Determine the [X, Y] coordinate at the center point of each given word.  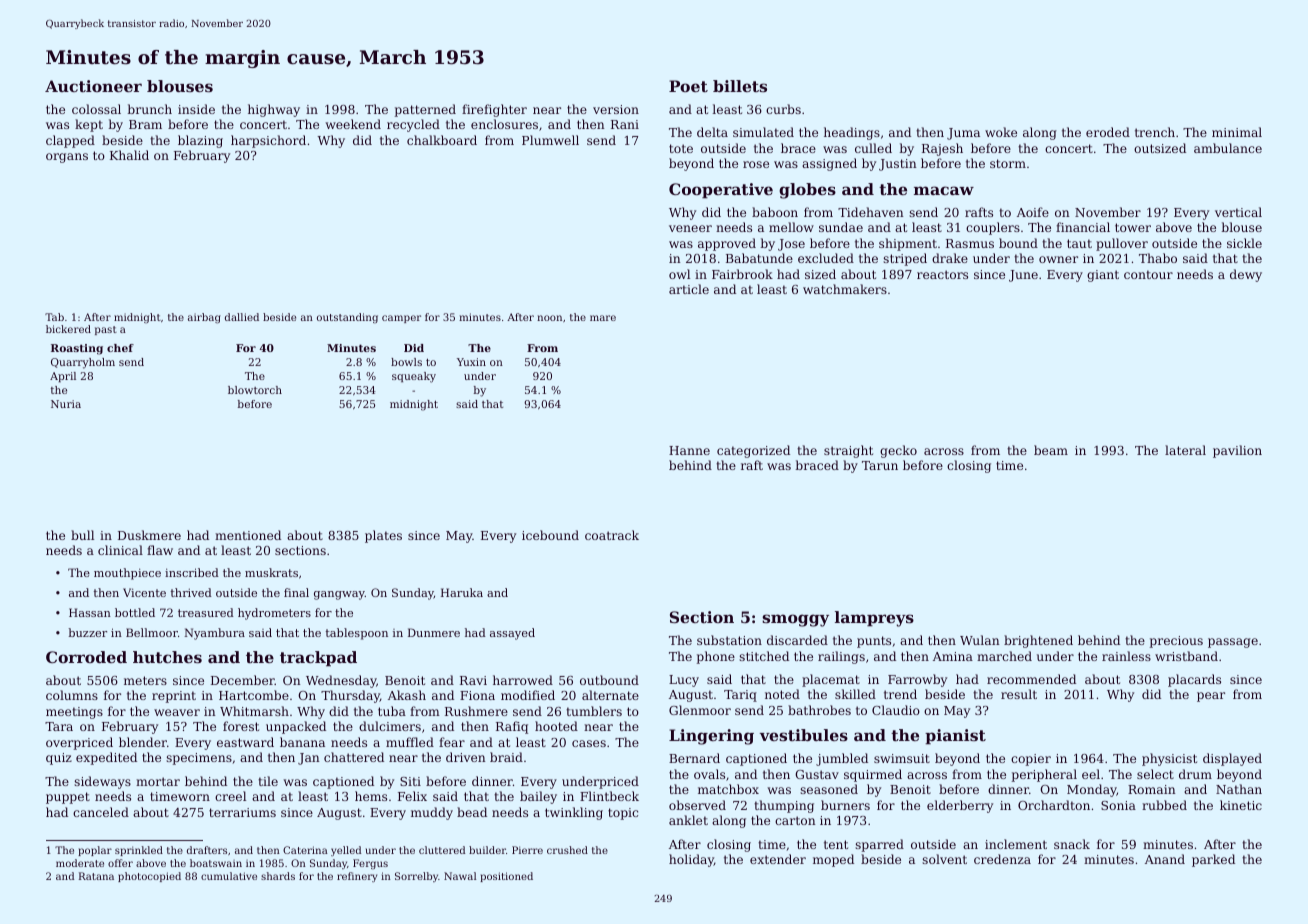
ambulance [1228, 148]
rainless [1126, 656]
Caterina [305, 850]
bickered [68, 329]
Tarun [880, 465]
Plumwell [550, 140]
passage [1233, 643]
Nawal [460, 876]
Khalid [129, 155]
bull [82, 535]
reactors [942, 274]
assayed [512, 634]
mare [603, 318]
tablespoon [357, 634]
